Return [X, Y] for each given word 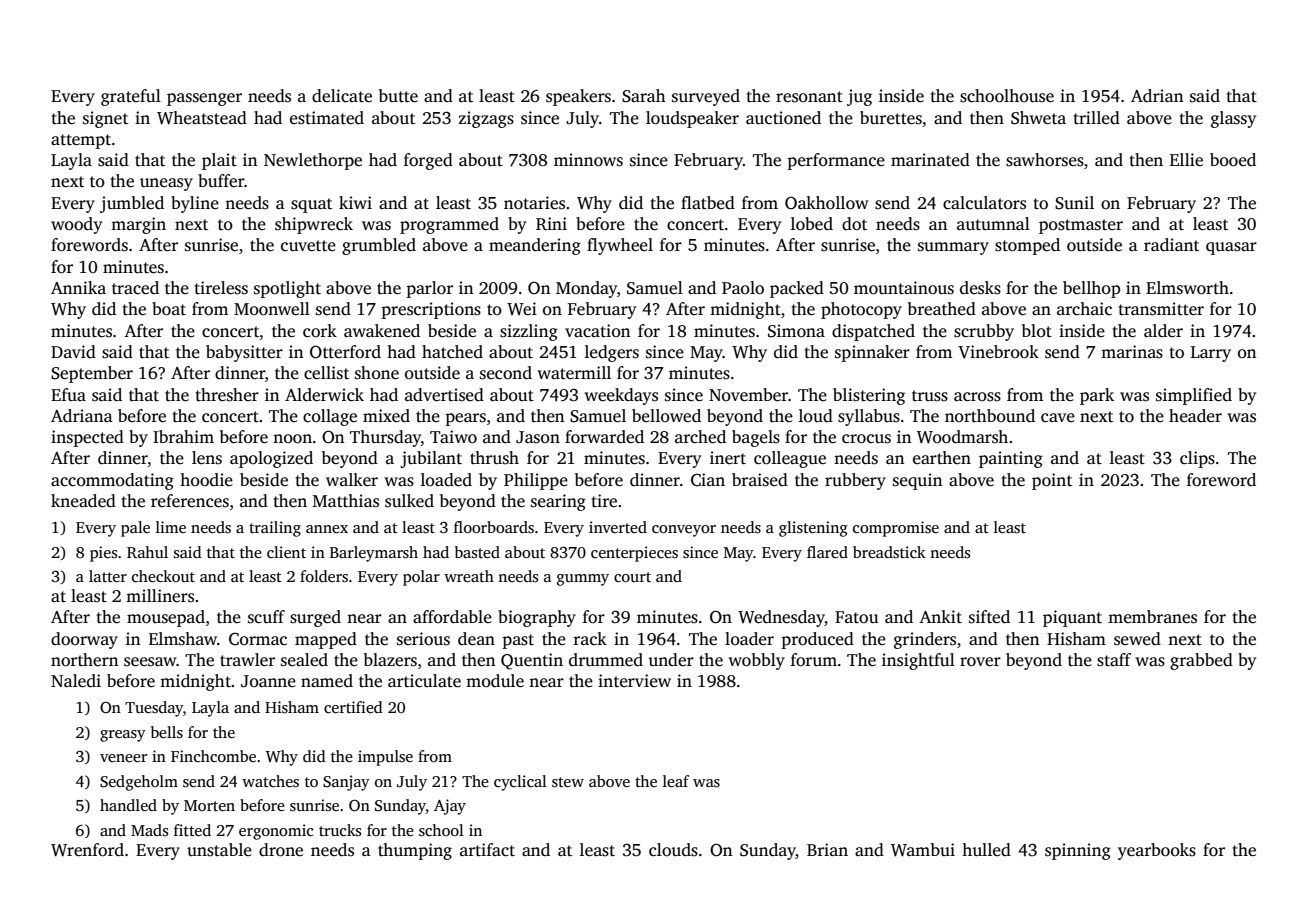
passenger [204, 99]
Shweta [1038, 118]
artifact [487, 850]
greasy [123, 736]
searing [558, 502]
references [190, 501]
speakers [578, 97]
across [977, 397]
